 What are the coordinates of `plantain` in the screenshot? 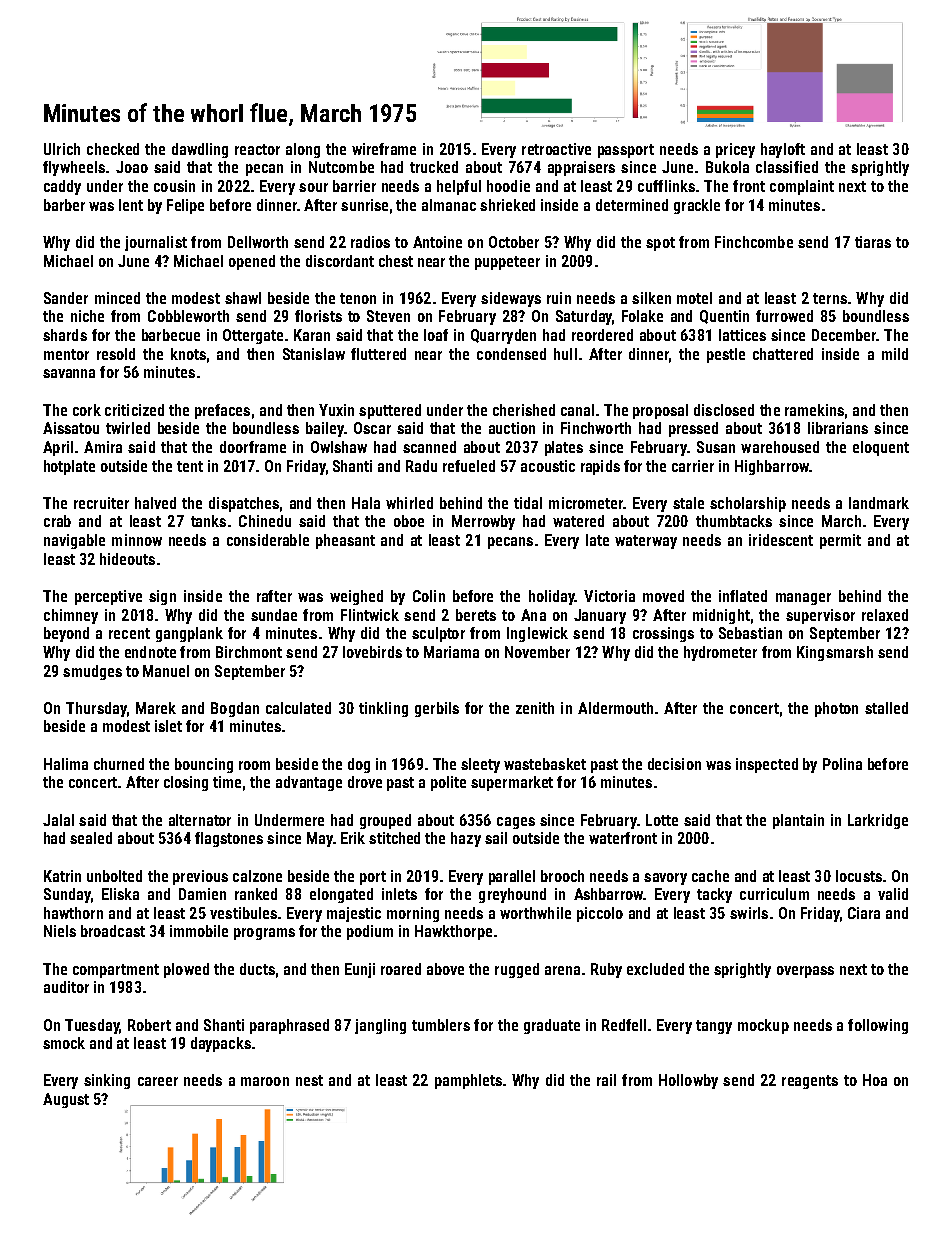 It's located at (798, 821).
